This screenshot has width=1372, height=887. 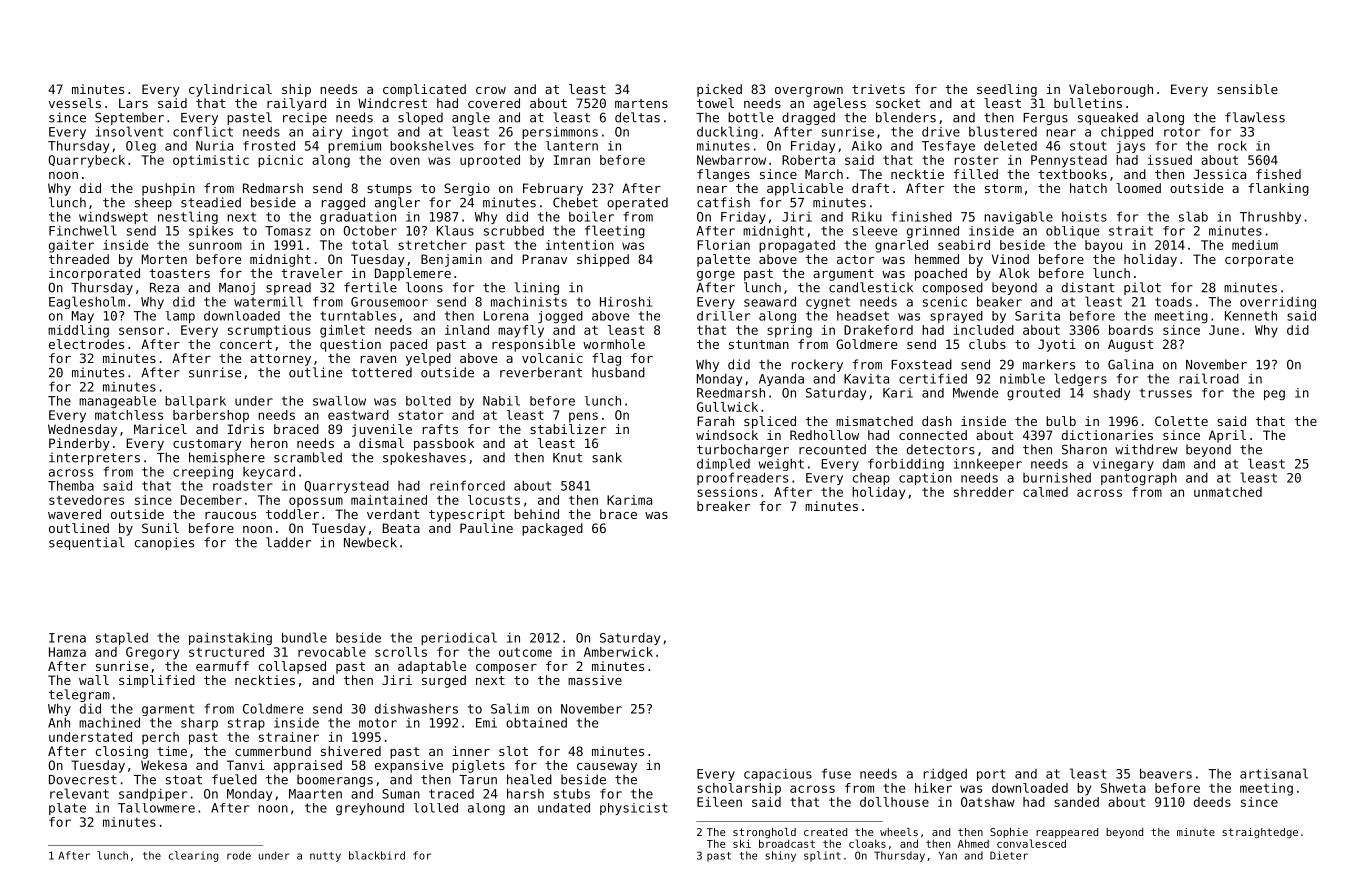 I want to click on question, so click(x=350, y=345).
